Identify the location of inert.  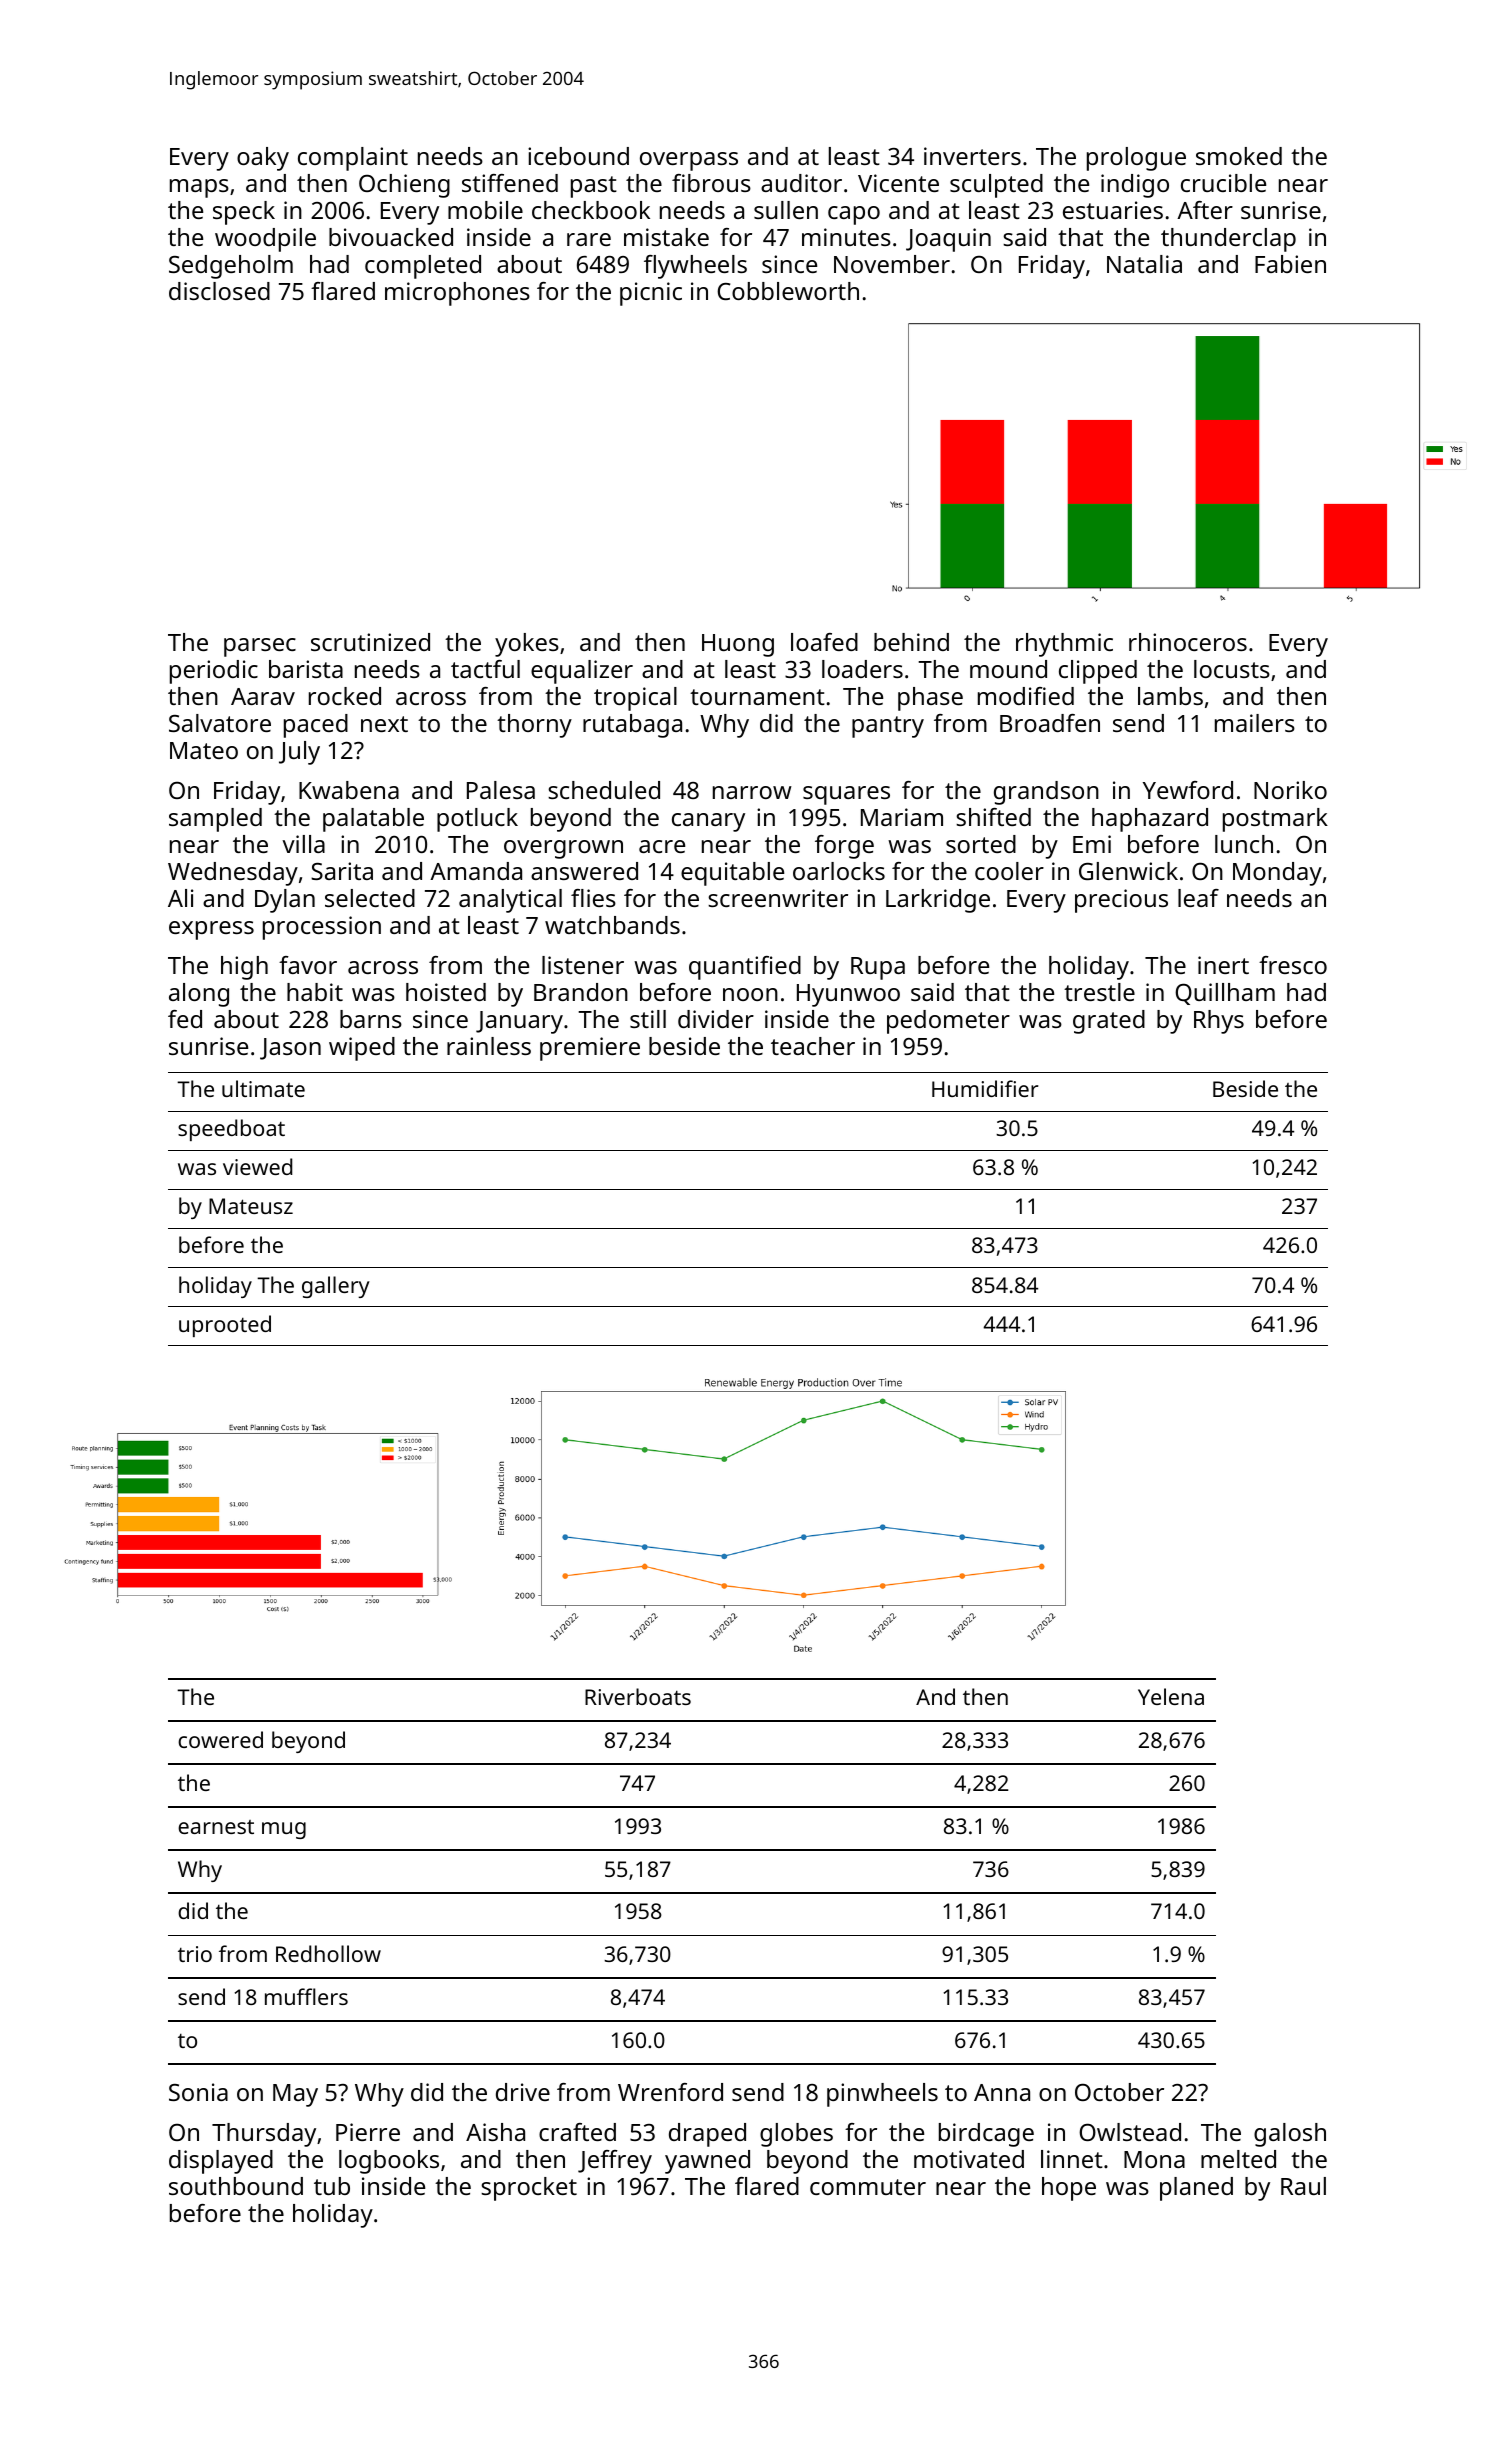
(1223, 965).
